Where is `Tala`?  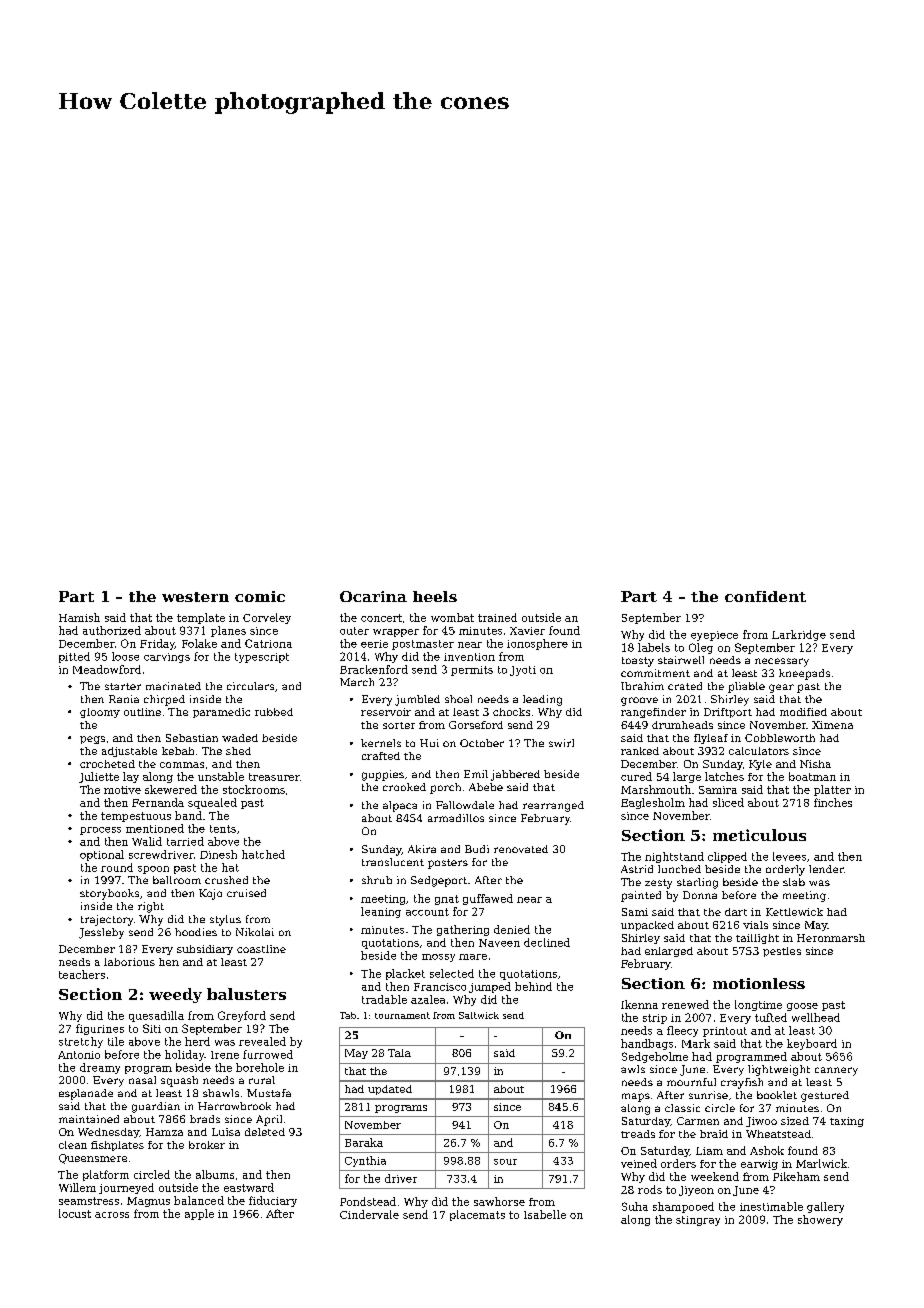
Tala is located at coordinates (399, 1053).
